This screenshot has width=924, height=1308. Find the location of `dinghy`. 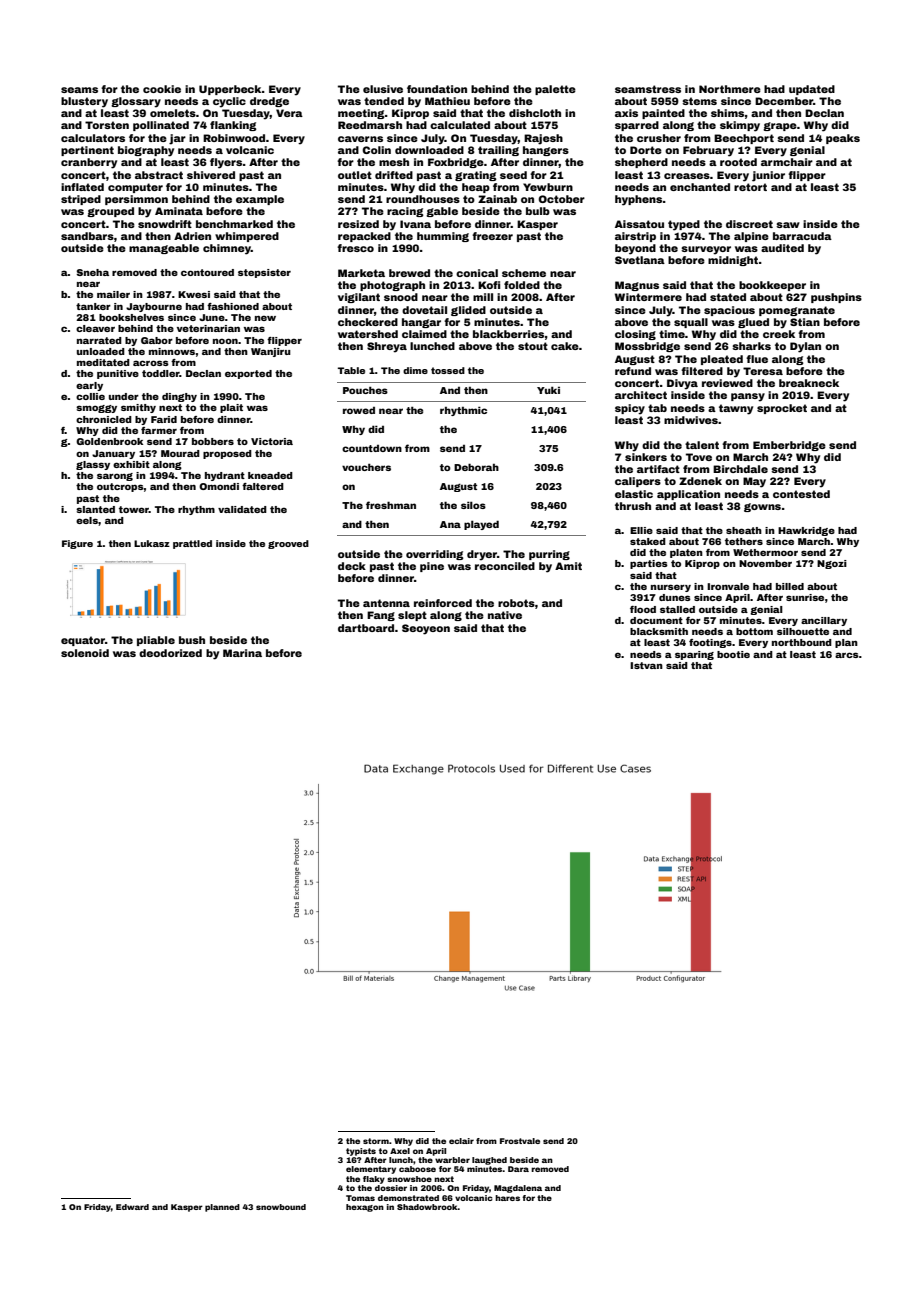

dinghy is located at coordinates (179, 397).
